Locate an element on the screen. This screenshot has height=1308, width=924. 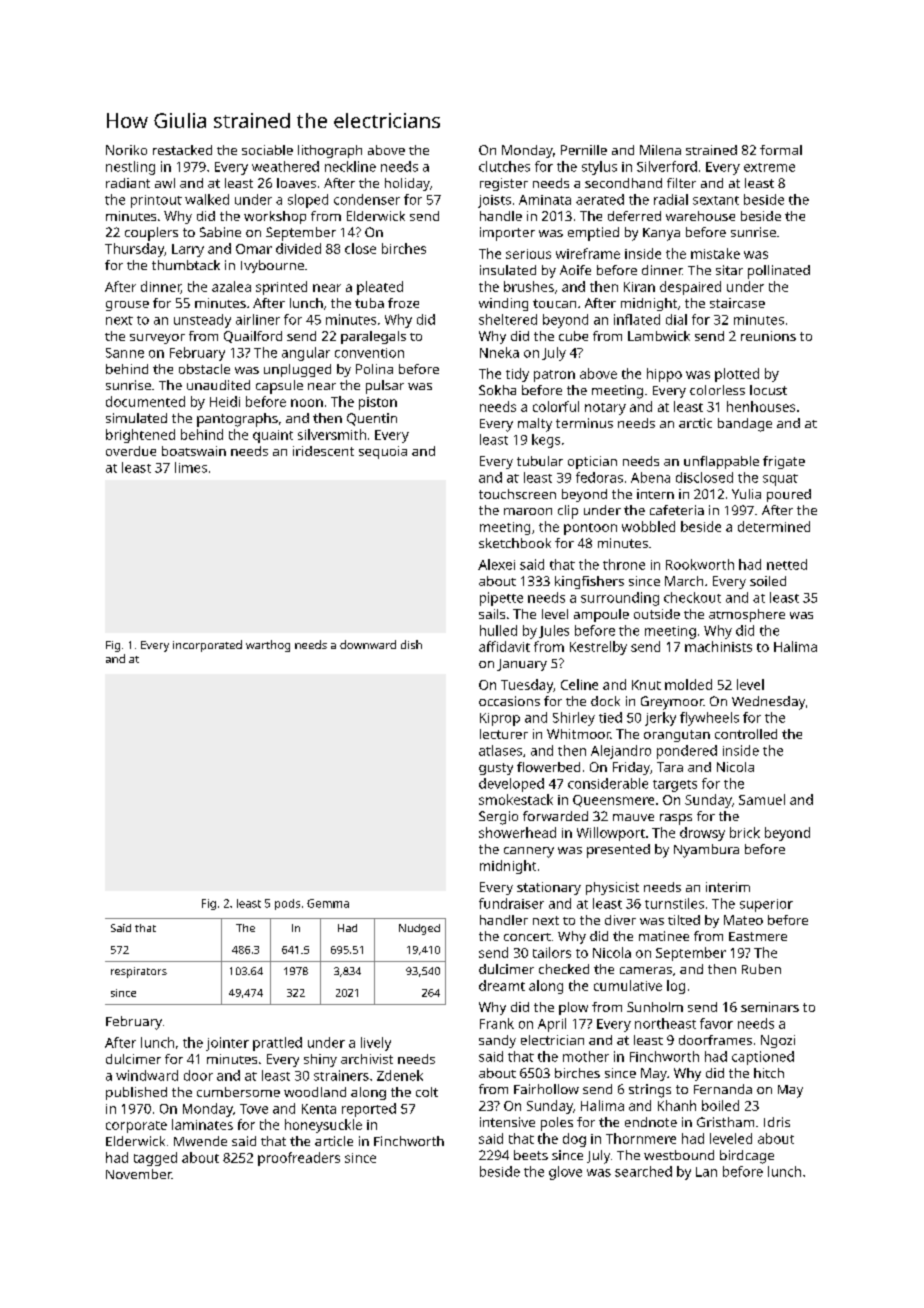
warthog is located at coordinates (268, 646).
